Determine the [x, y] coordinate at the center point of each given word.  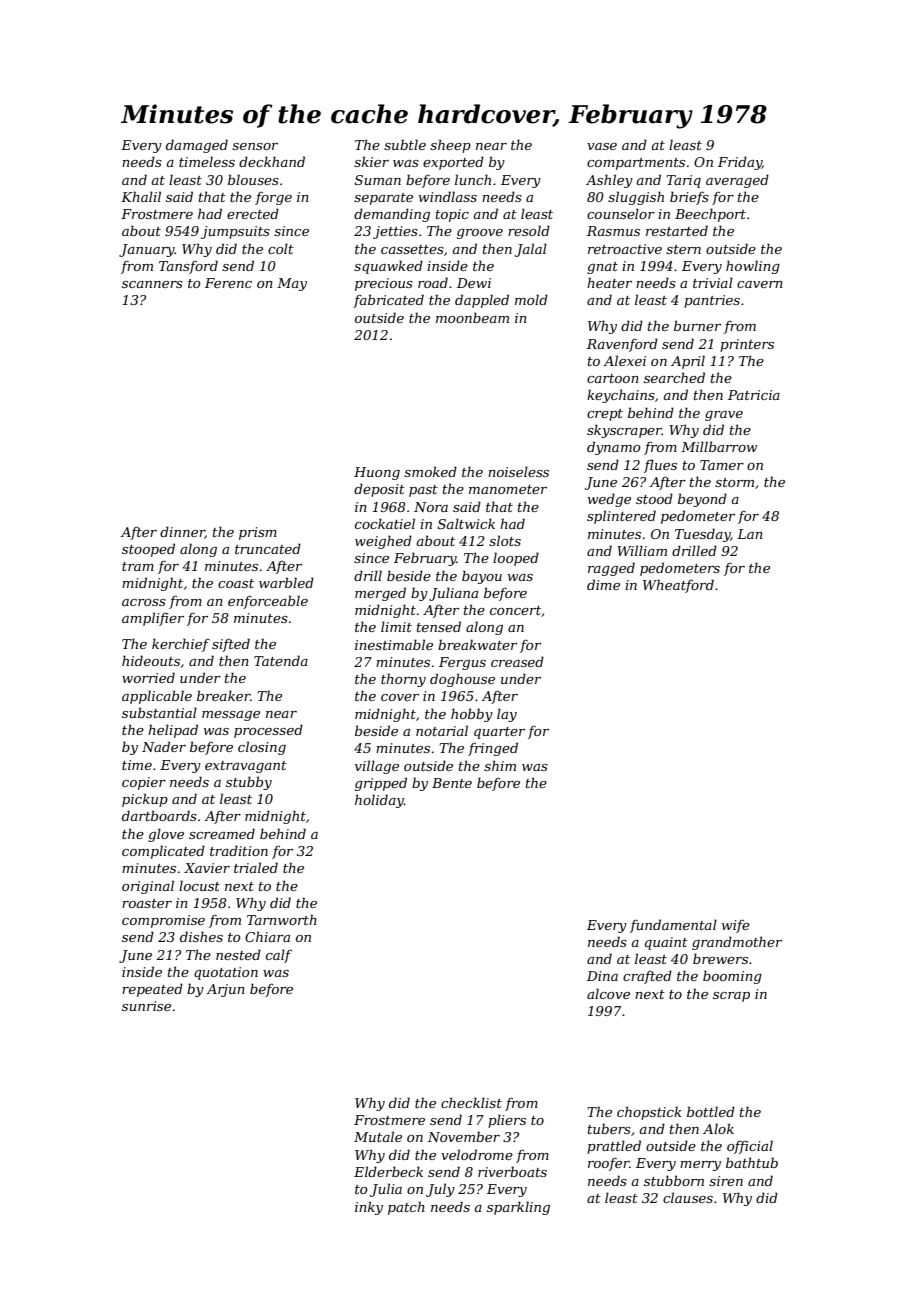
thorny [403, 680]
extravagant [246, 767]
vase [602, 146]
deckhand [272, 161]
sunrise [146, 1006]
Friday [740, 163]
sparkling [518, 1208]
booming [732, 977]
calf [279, 956]
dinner [182, 532]
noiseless [518, 471]
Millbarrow [719, 446]
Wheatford [678, 586]
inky [369, 1208]
